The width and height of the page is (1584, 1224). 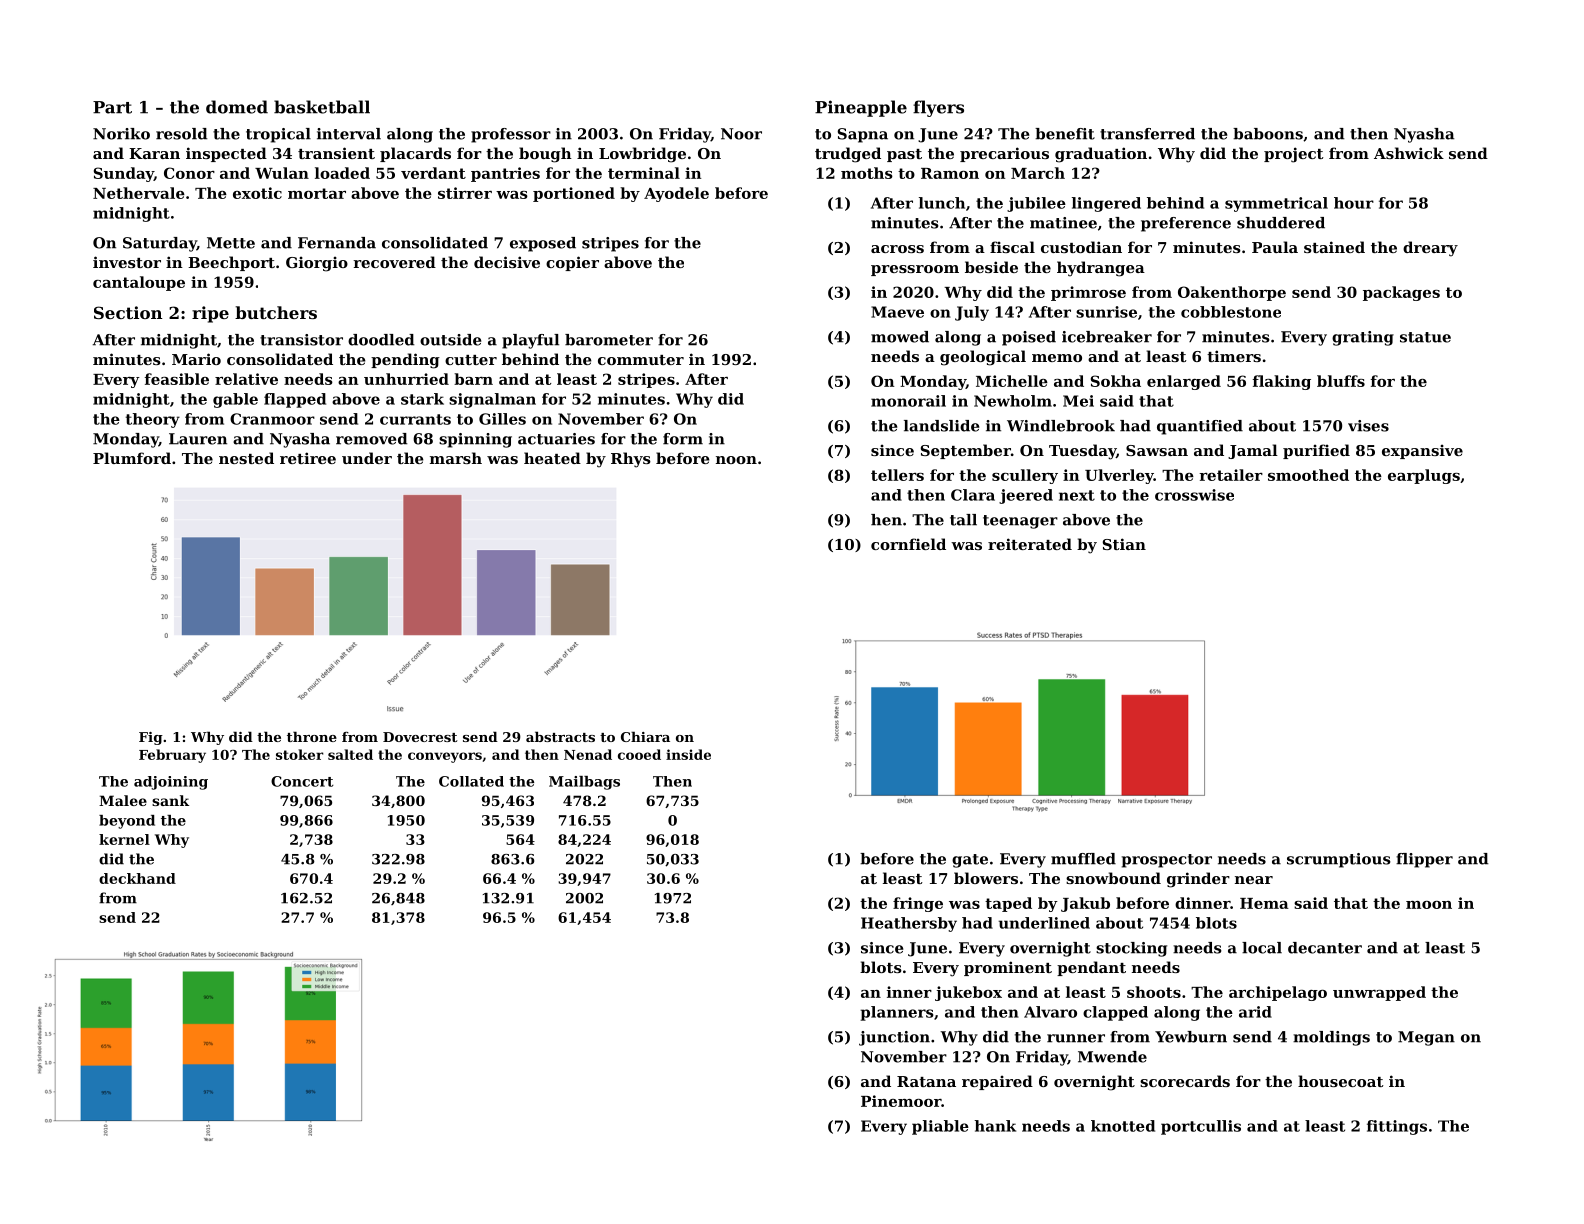 I want to click on baboons, so click(x=1268, y=134).
